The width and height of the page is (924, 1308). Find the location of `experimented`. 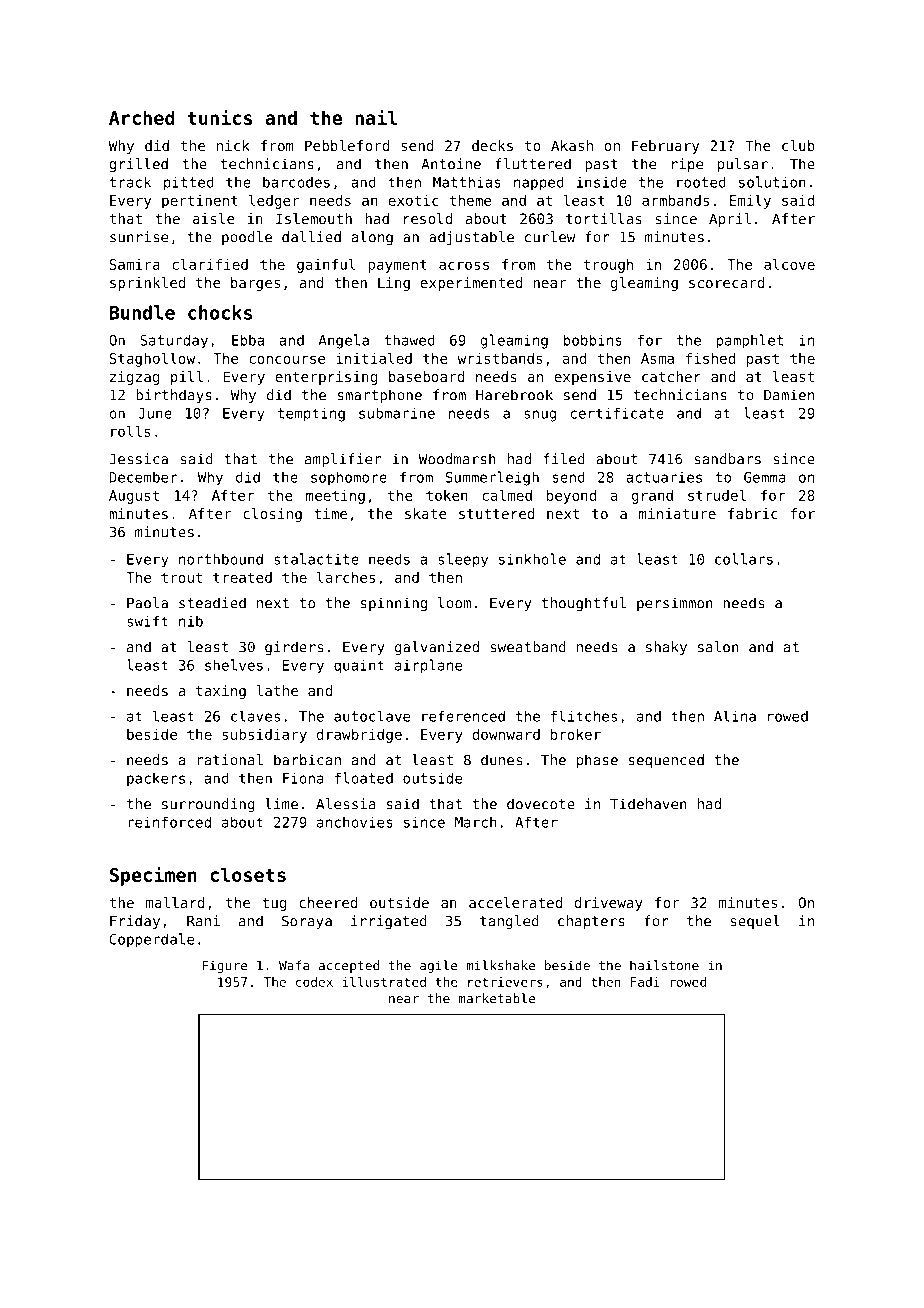

experimented is located at coordinates (471, 284).
